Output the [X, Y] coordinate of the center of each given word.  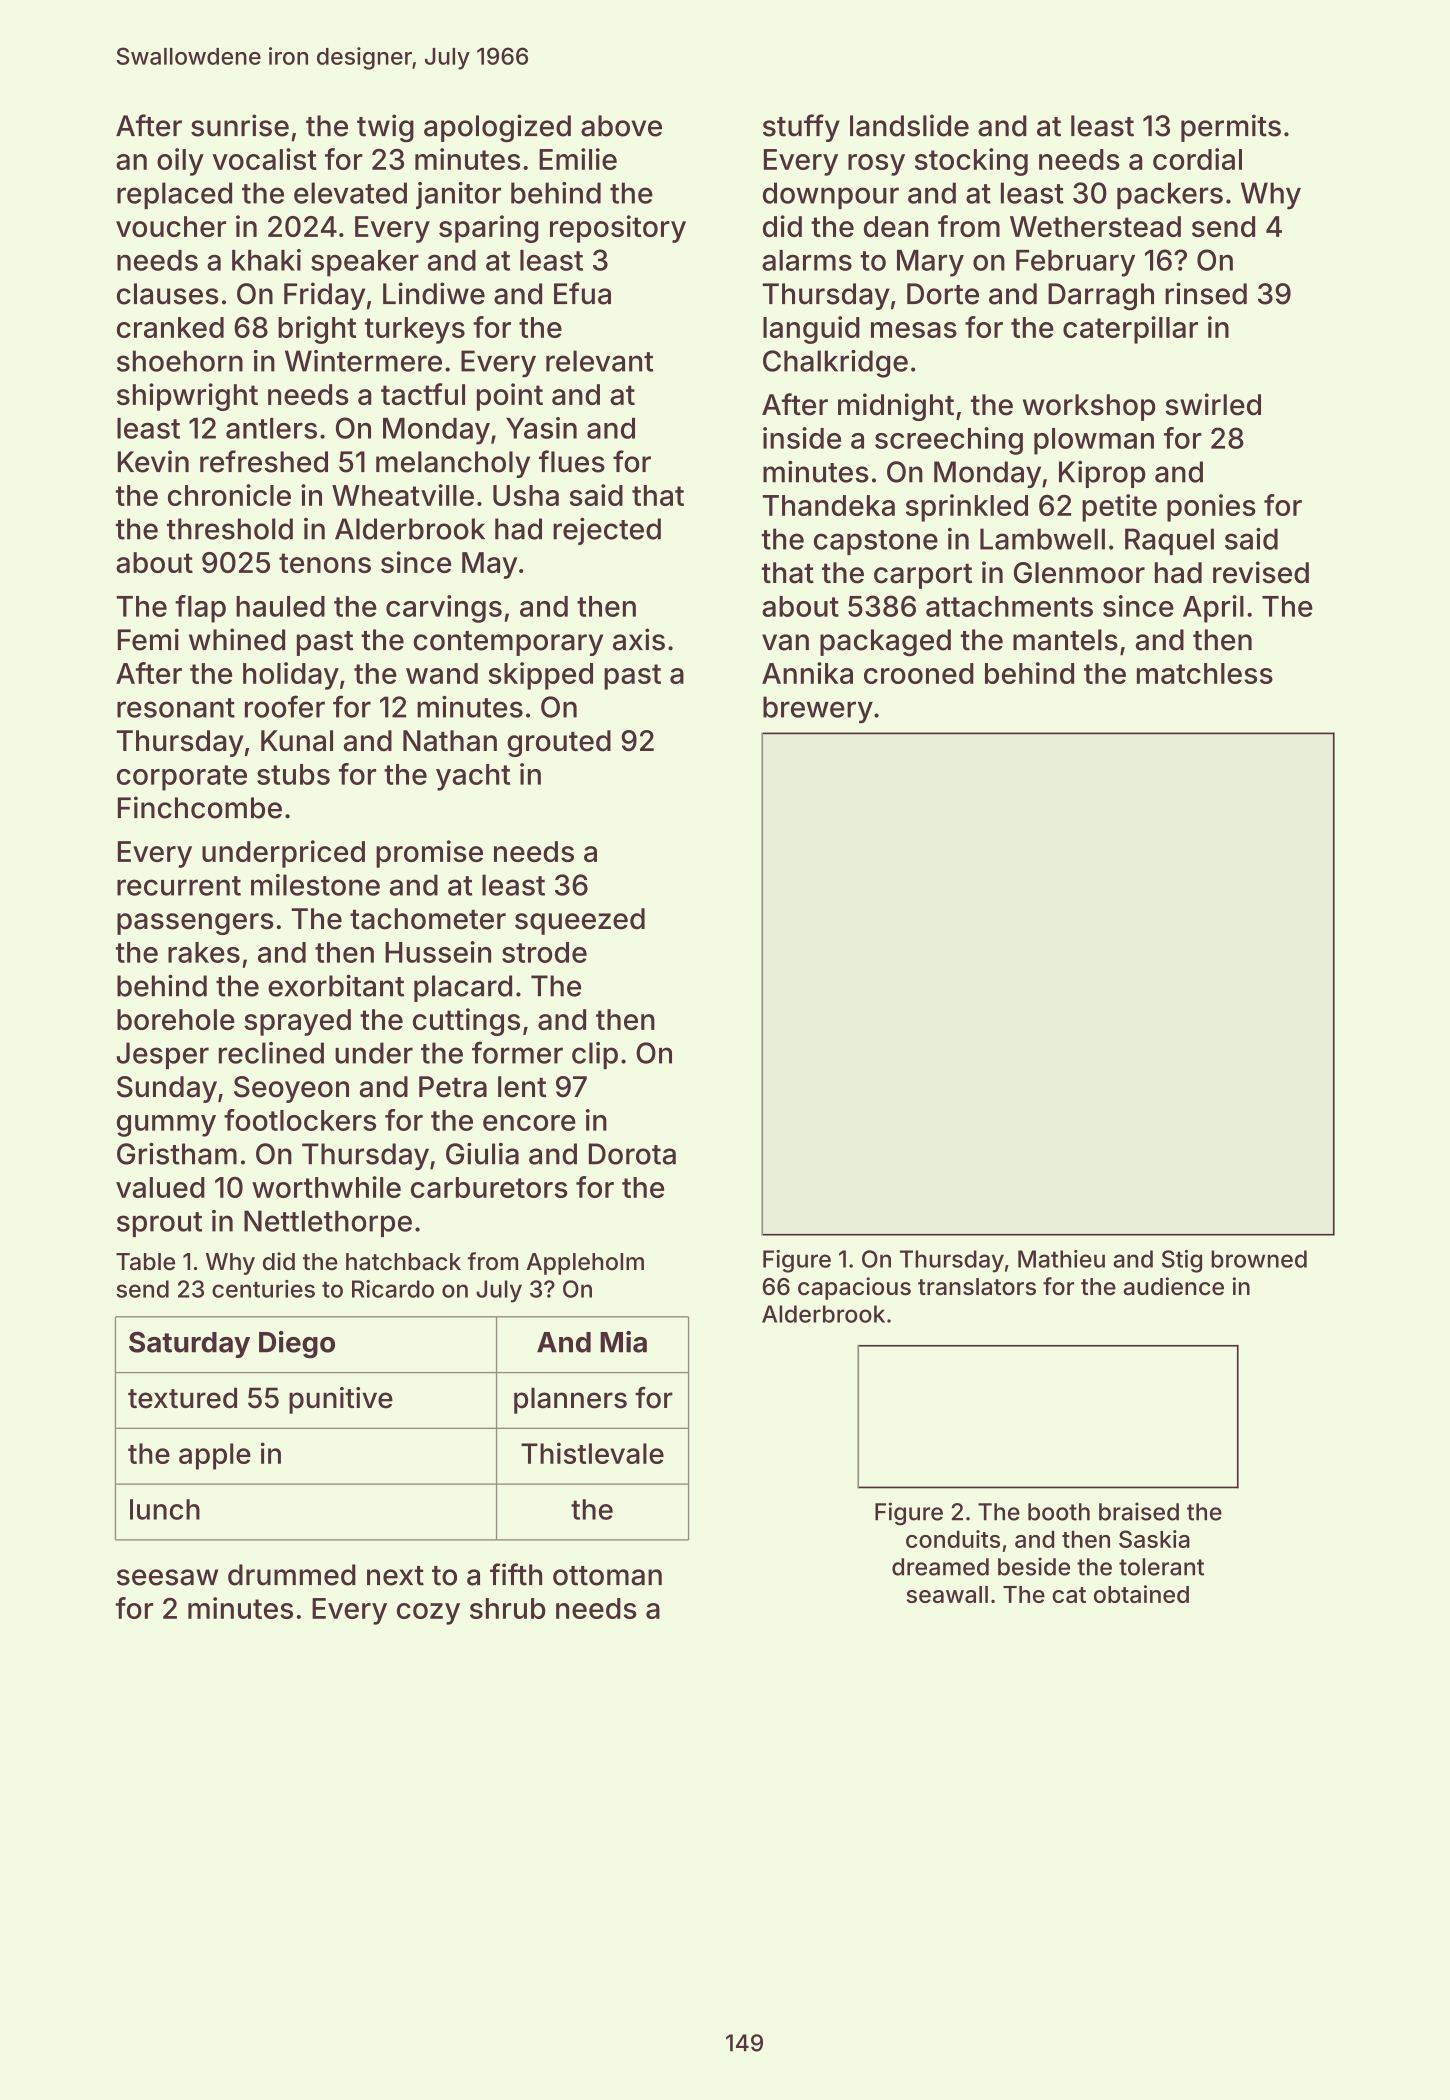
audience [1173, 1286]
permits [1231, 128]
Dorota [632, 1154]
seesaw [167, 1577]
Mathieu [1061, 1259]
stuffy [801, 128]
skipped [541, 676]
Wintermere [363, 361]
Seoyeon [291, 1089]
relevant [599, 361]
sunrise [240, 125]
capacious [854, 1288]
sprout [159, 1224]
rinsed [1206, 293]
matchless [1205, 673]
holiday [291, 676]
